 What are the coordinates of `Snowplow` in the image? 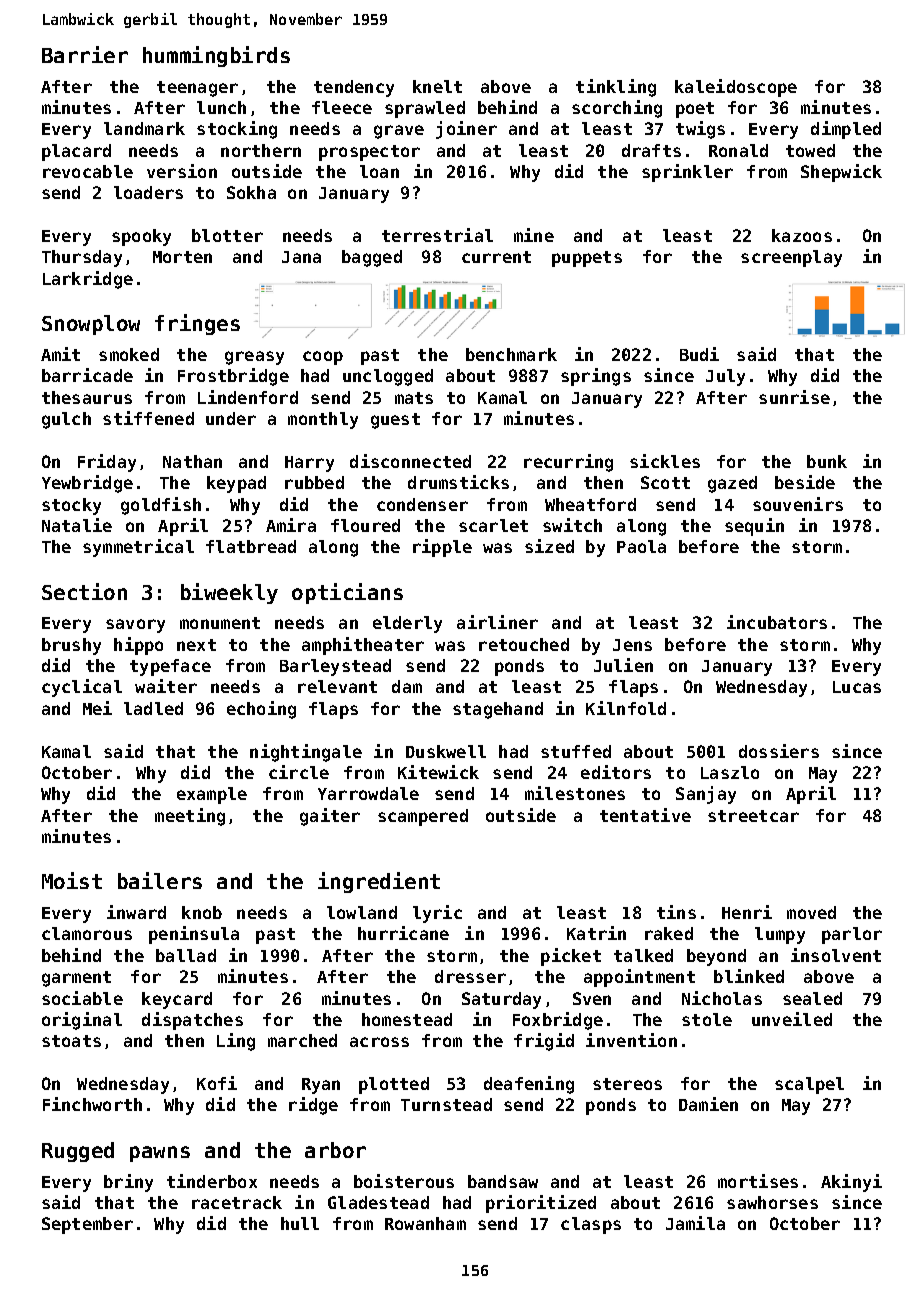 It's located at (91, 325).
